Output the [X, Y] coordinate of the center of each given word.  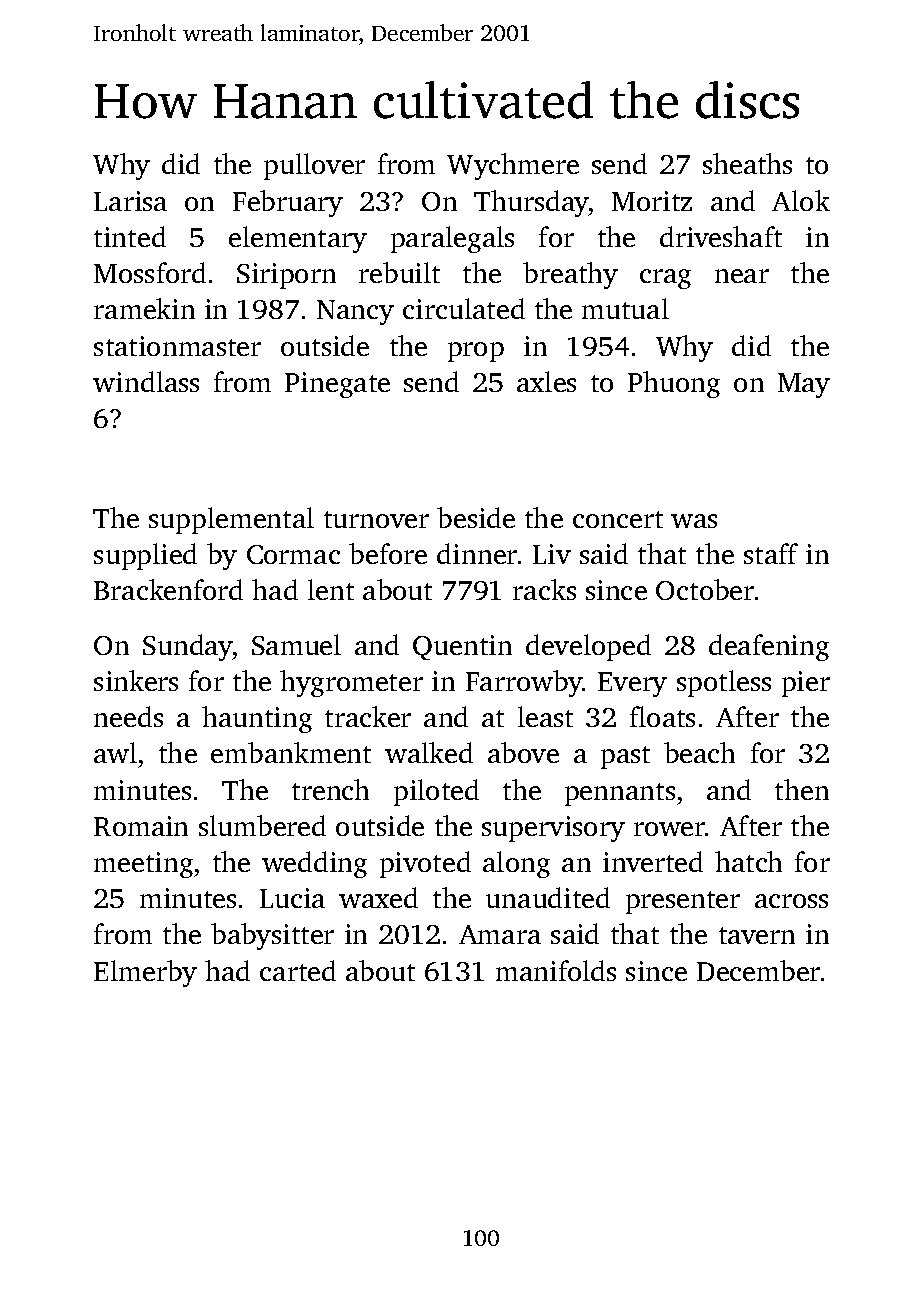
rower [669, 829]
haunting [257, 719]
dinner [477, 553]
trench [330, 789]
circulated [464, 308]
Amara [500, 934]
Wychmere [513, 166]
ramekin [144, 308]
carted [298, 970]
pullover [314, 166]
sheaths [747, 163]
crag [665, 279]
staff [771, 553]
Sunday [187, 647]
